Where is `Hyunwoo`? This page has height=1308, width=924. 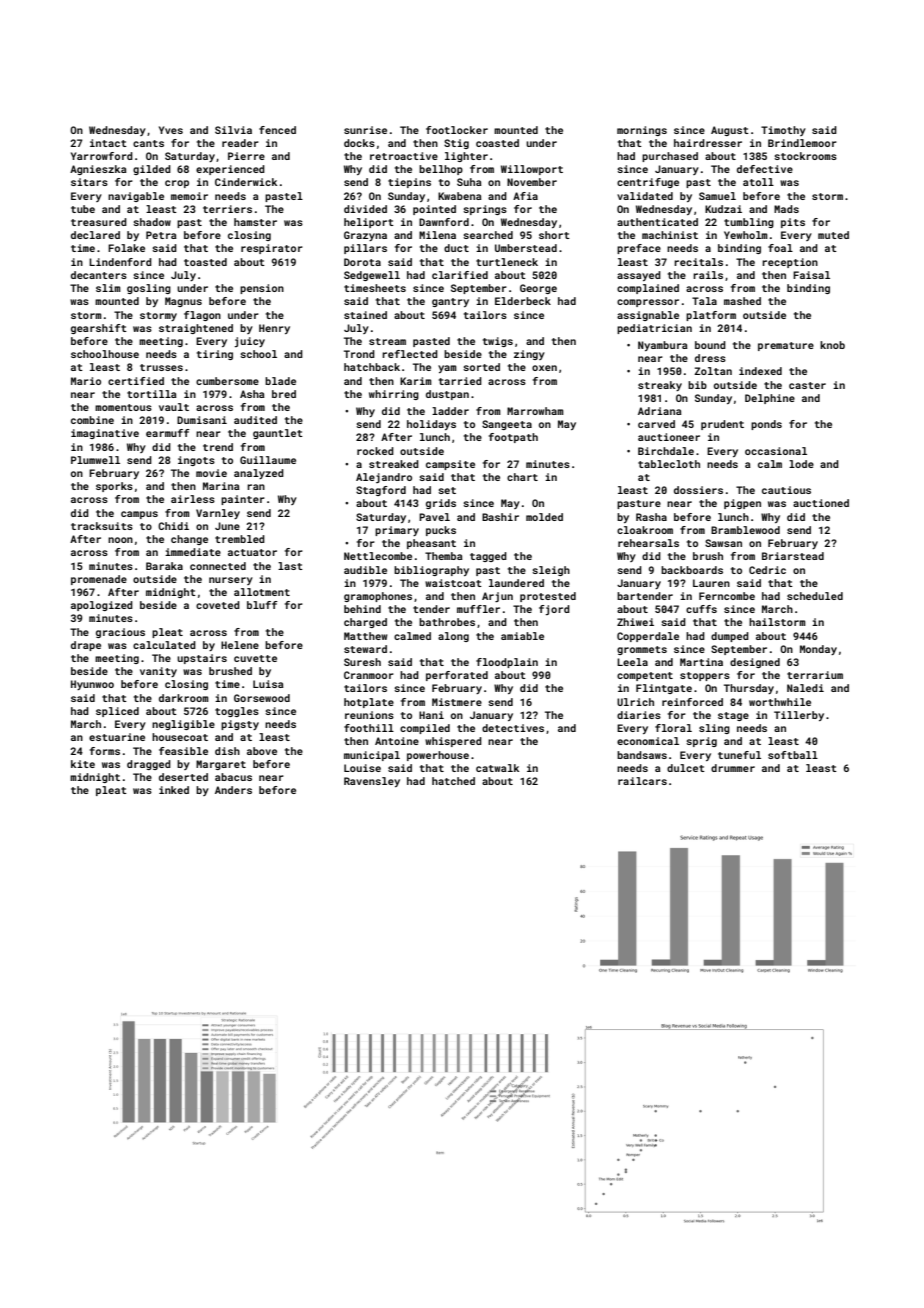 Hyunwoo is located at coordinates (92, 685).
